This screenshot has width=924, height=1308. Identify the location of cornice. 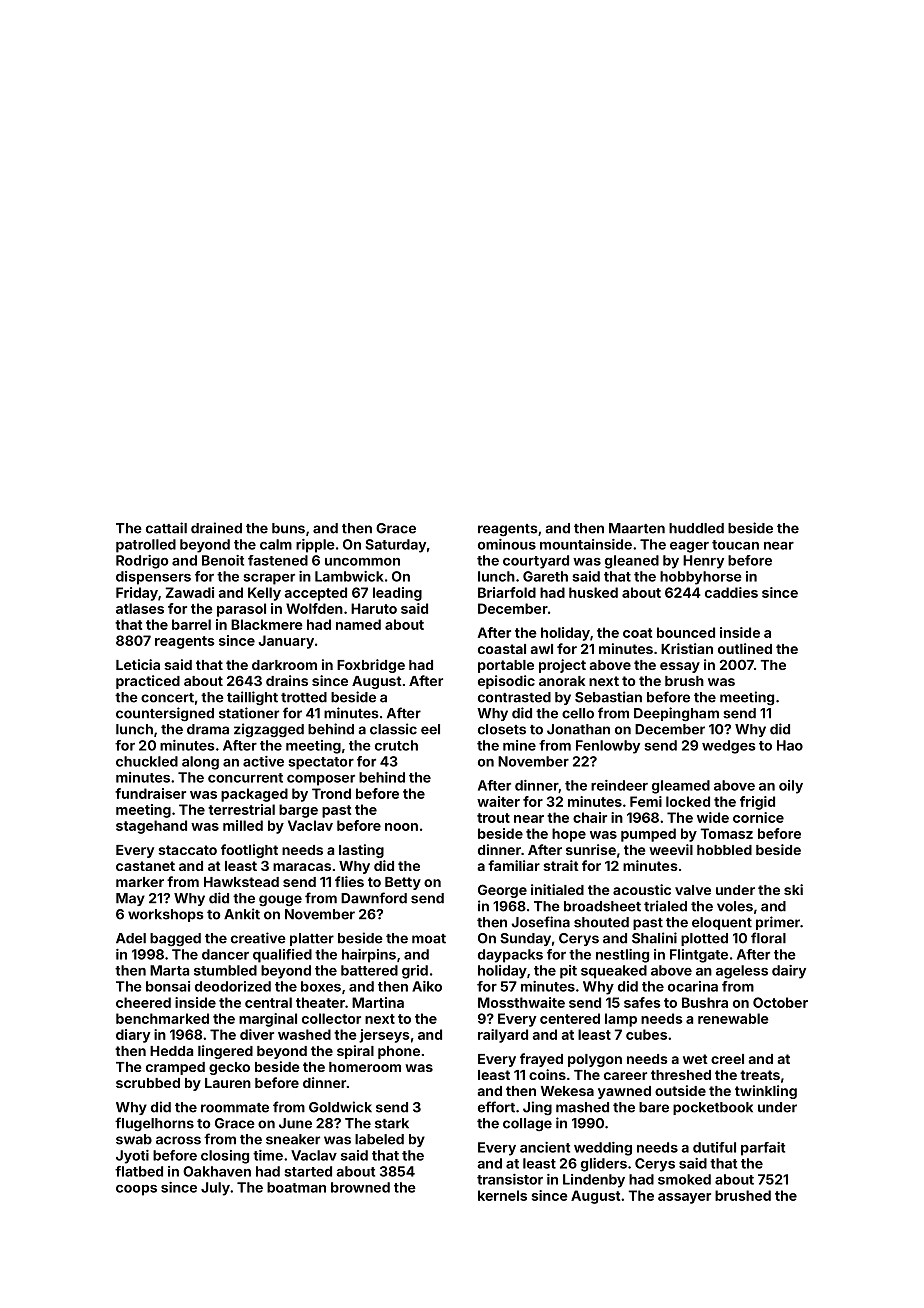
(758, 817).
